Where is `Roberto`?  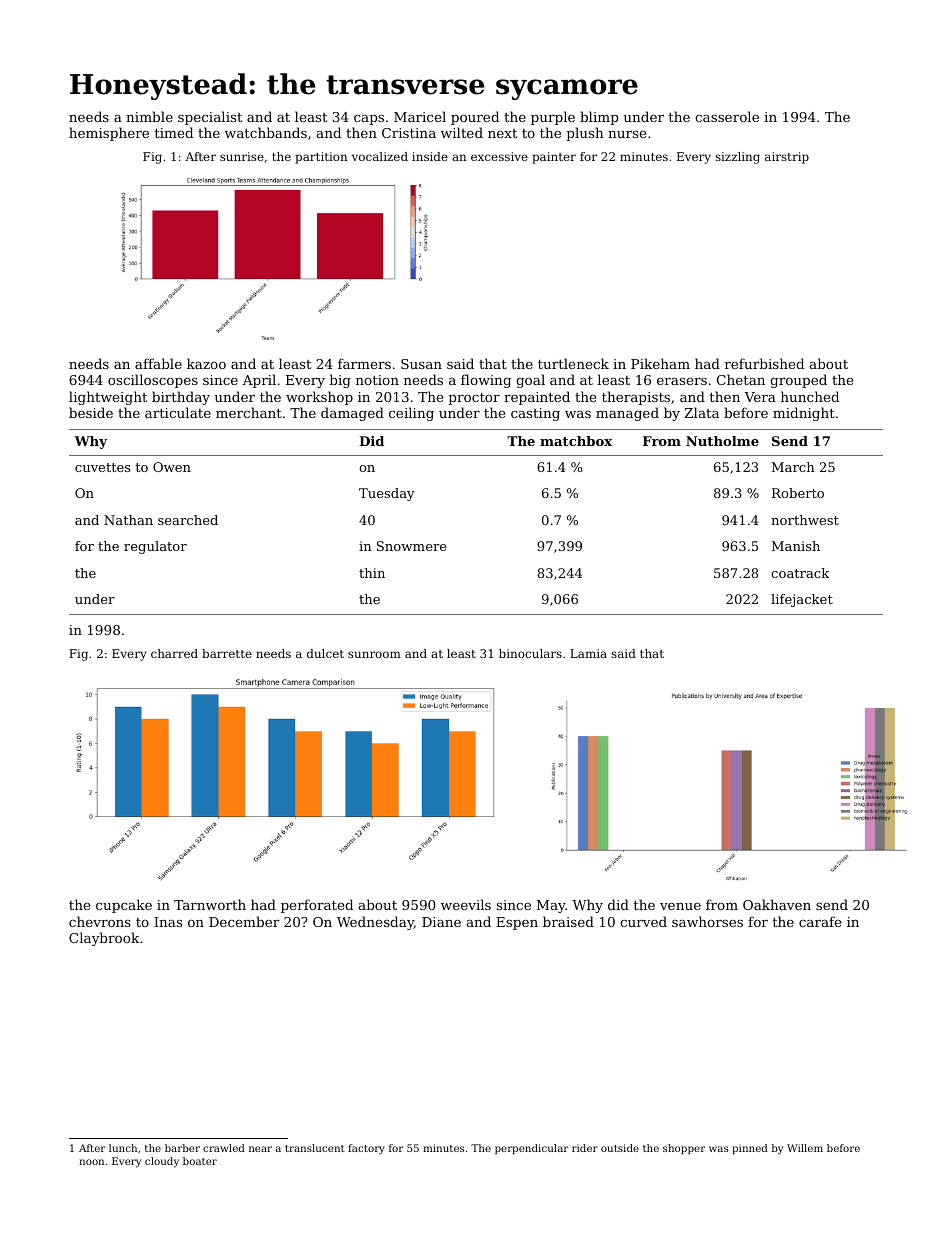 Roberto is located at coordinates (798, 493).
